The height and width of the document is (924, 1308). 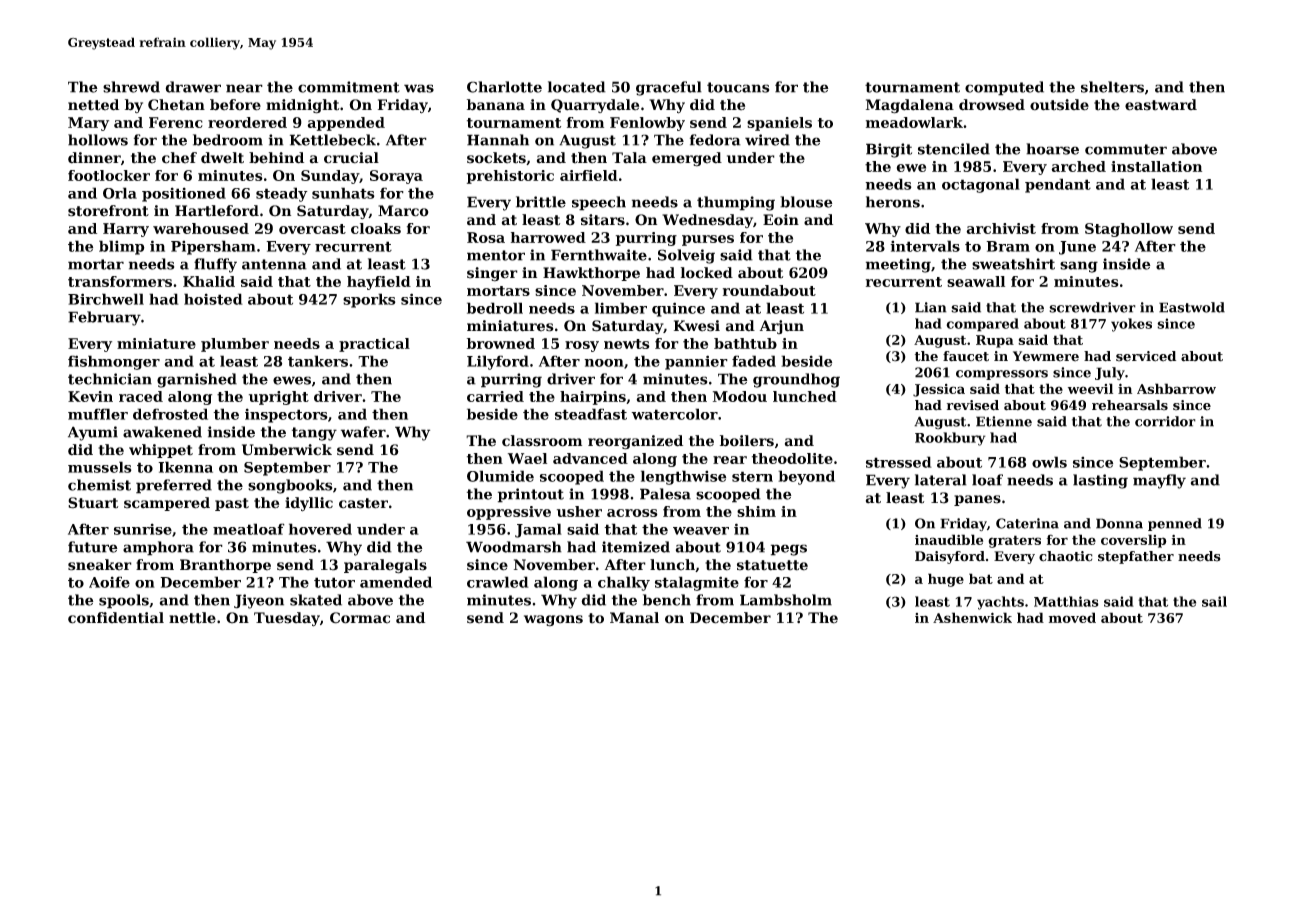 What do you see at coordinates (501, 343) in the document?
I see `browned` at bounding box center [501, 343].
